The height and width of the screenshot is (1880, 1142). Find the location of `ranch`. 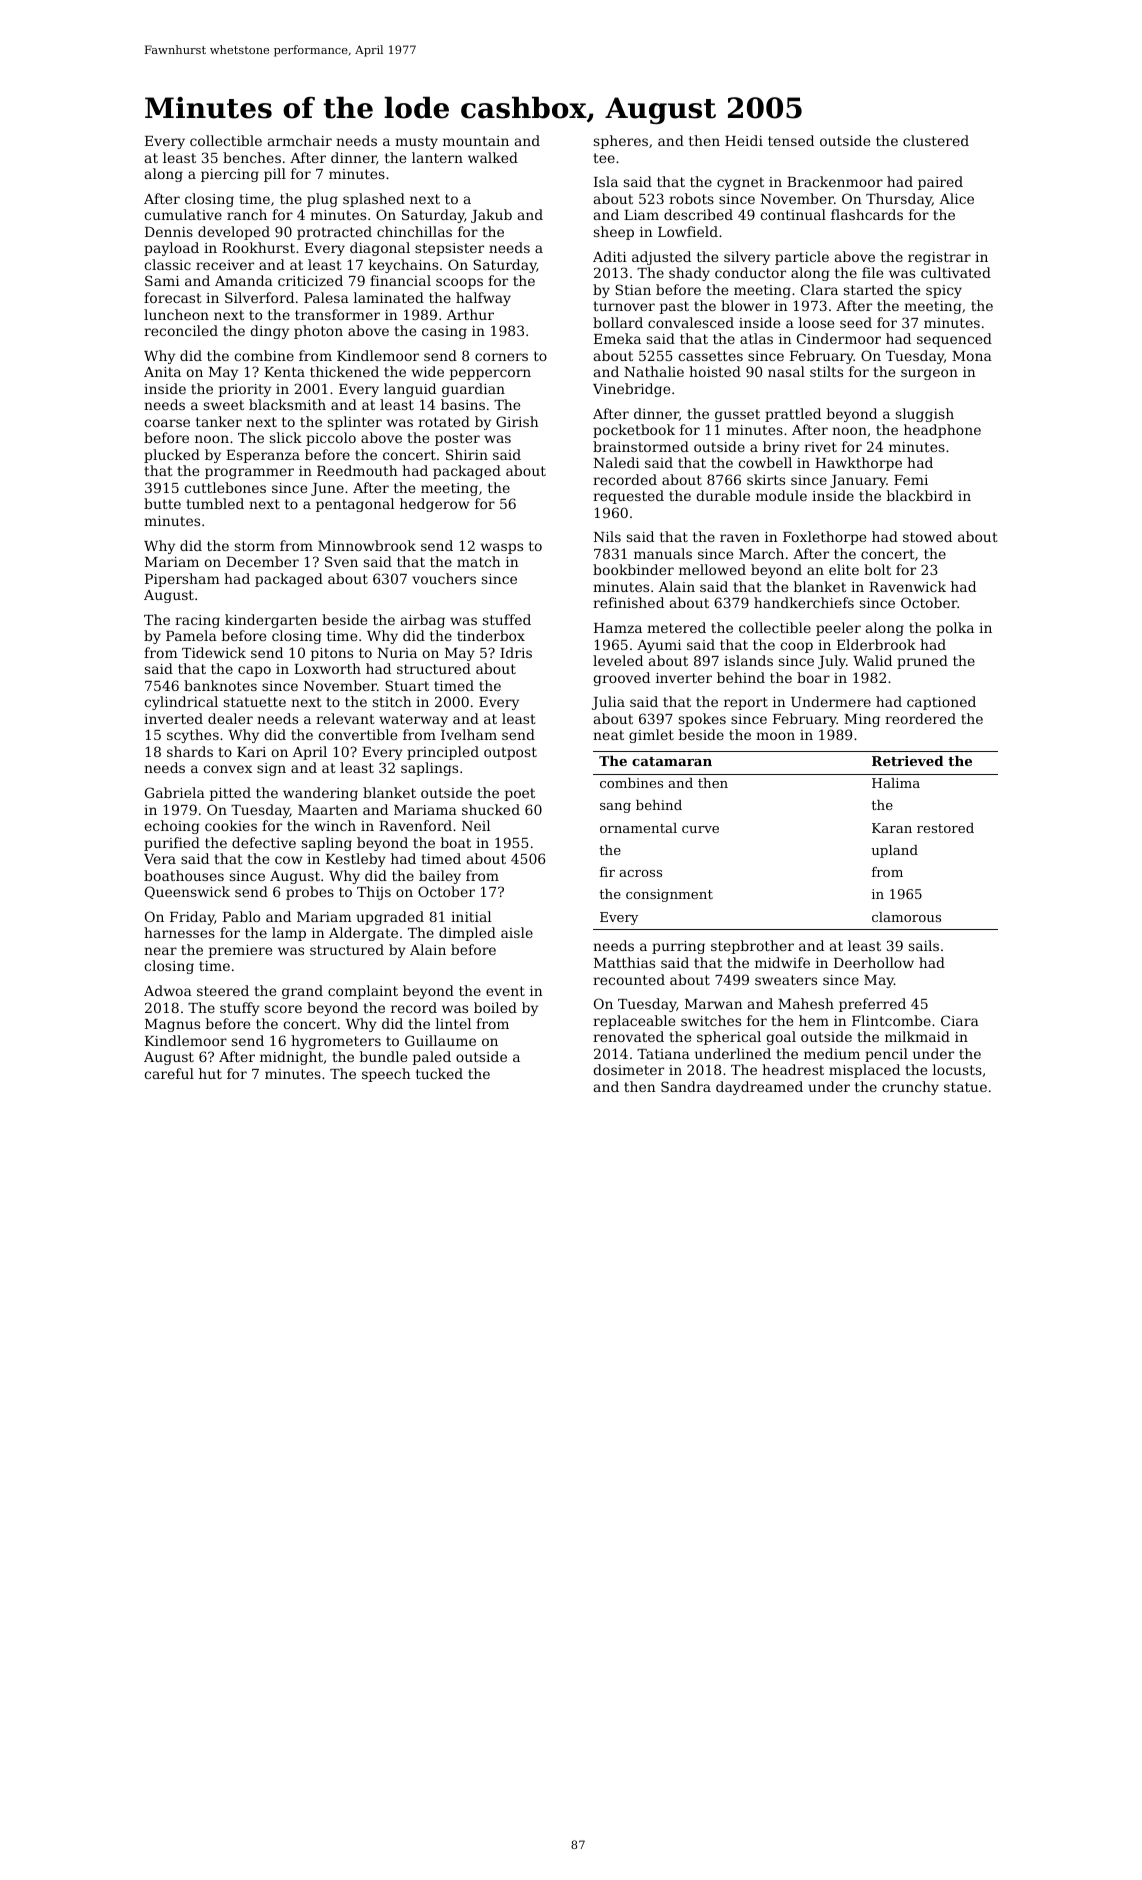

ranch is located at coordinates (247, 214).
